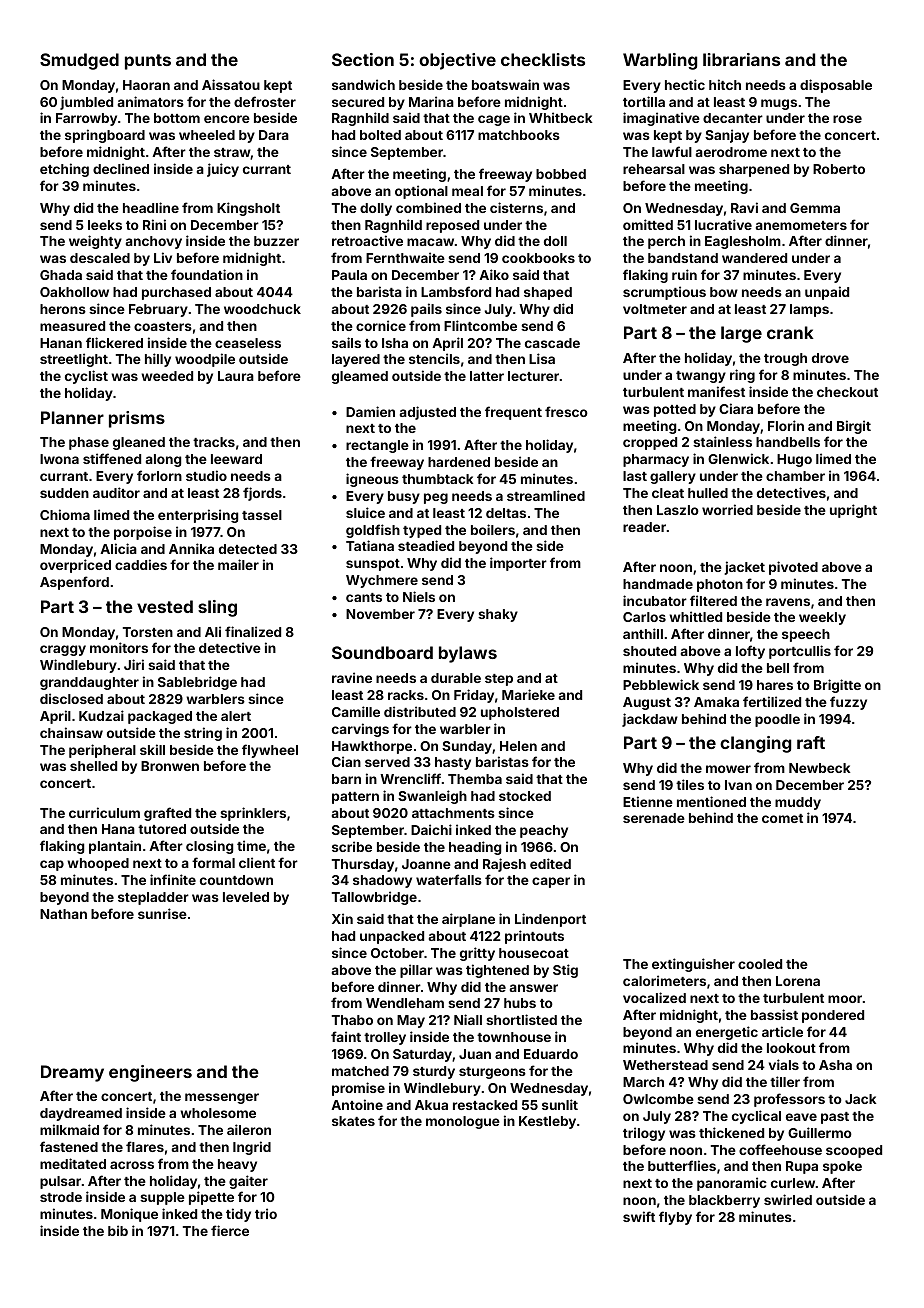  What do you see at coordinates (546, 495) in the screenshot?
I see `streamlined` at bounding box center [546, 495].
